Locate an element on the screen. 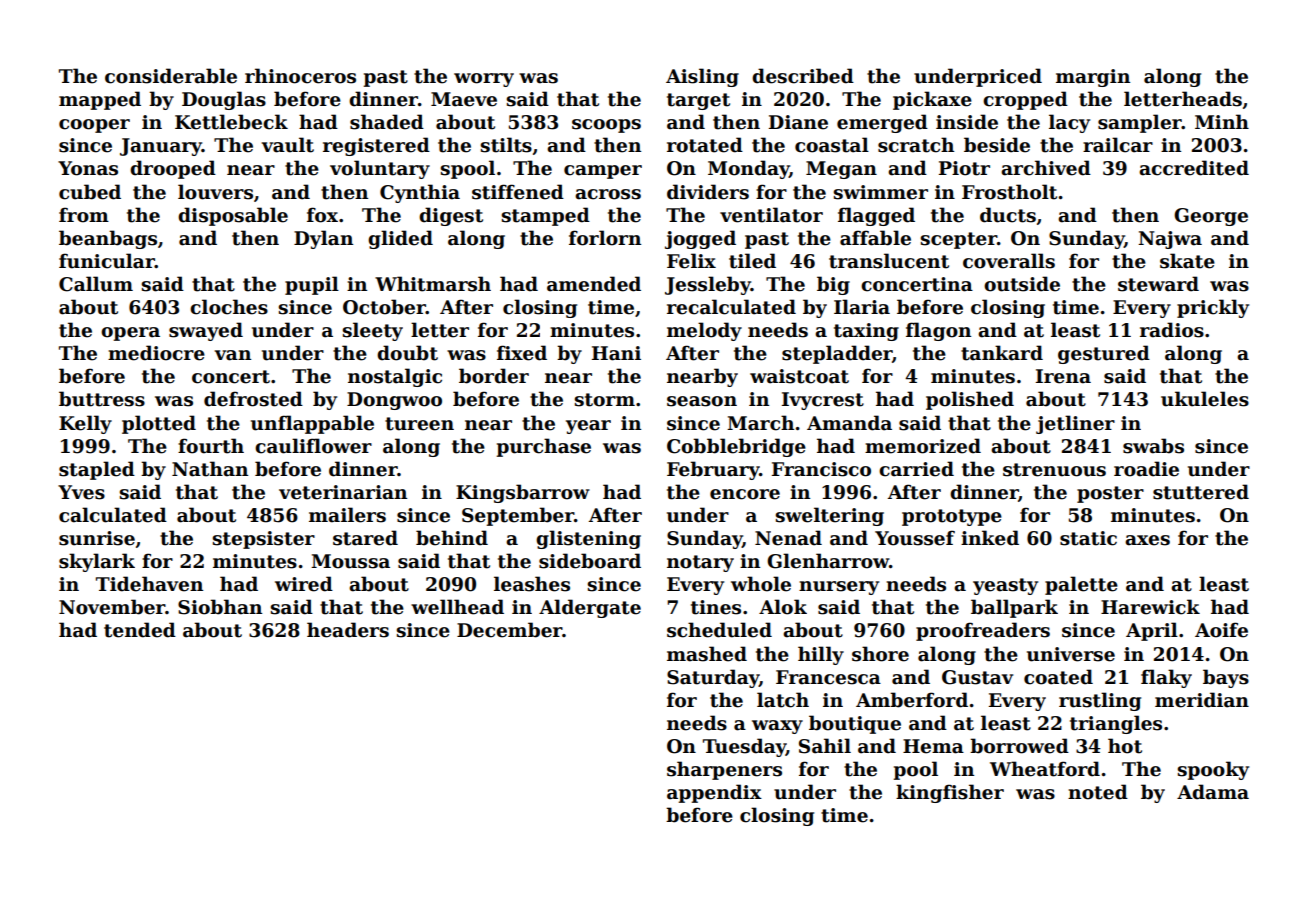 The height and width of the screenshot is (924, 1308). mashed is located at coordinates (707, 654).
